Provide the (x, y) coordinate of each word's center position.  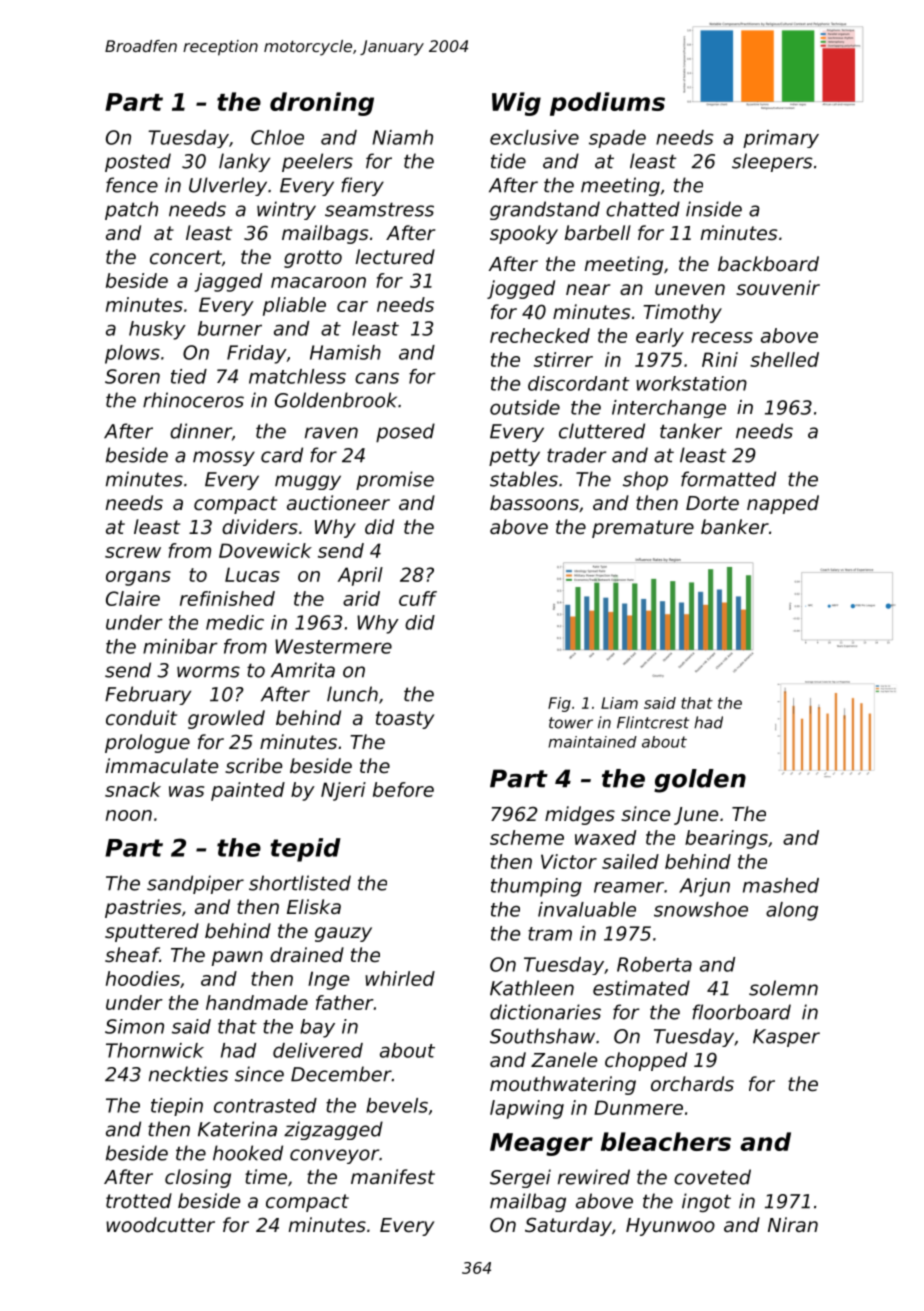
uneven (690, 289)
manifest (393, 1176)
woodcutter (160, 1224)
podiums (607, 104)
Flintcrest (653, 722)
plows (132, 354)
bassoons (534, 502)
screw (133, 552)
